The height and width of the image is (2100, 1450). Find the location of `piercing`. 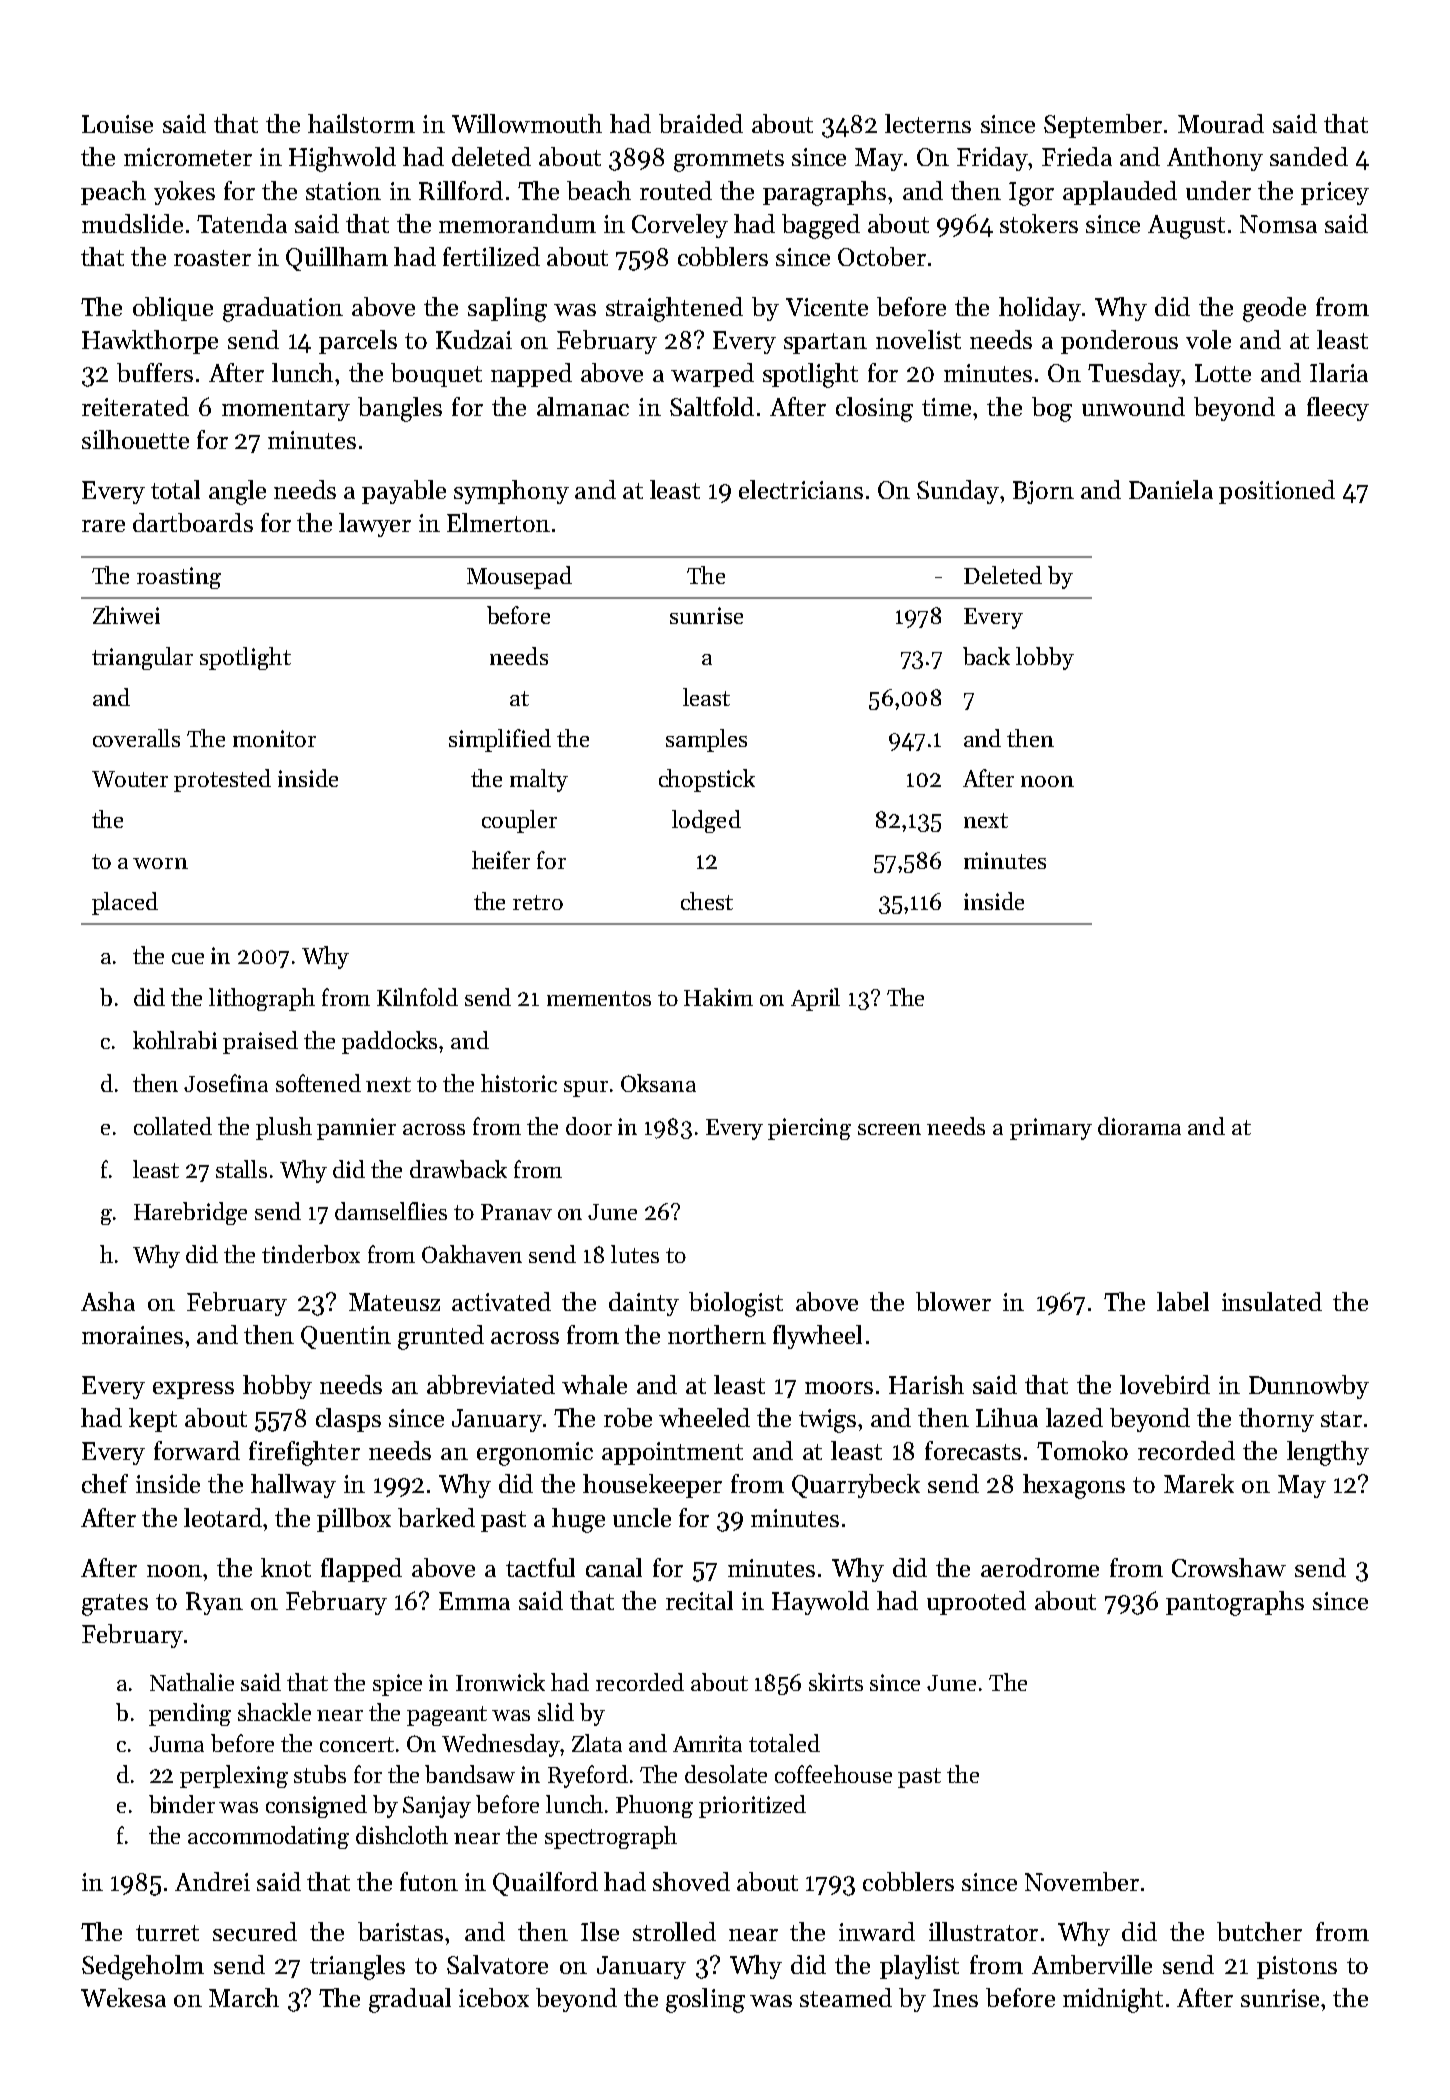

piercing is located at coordinates (809, 1129).
